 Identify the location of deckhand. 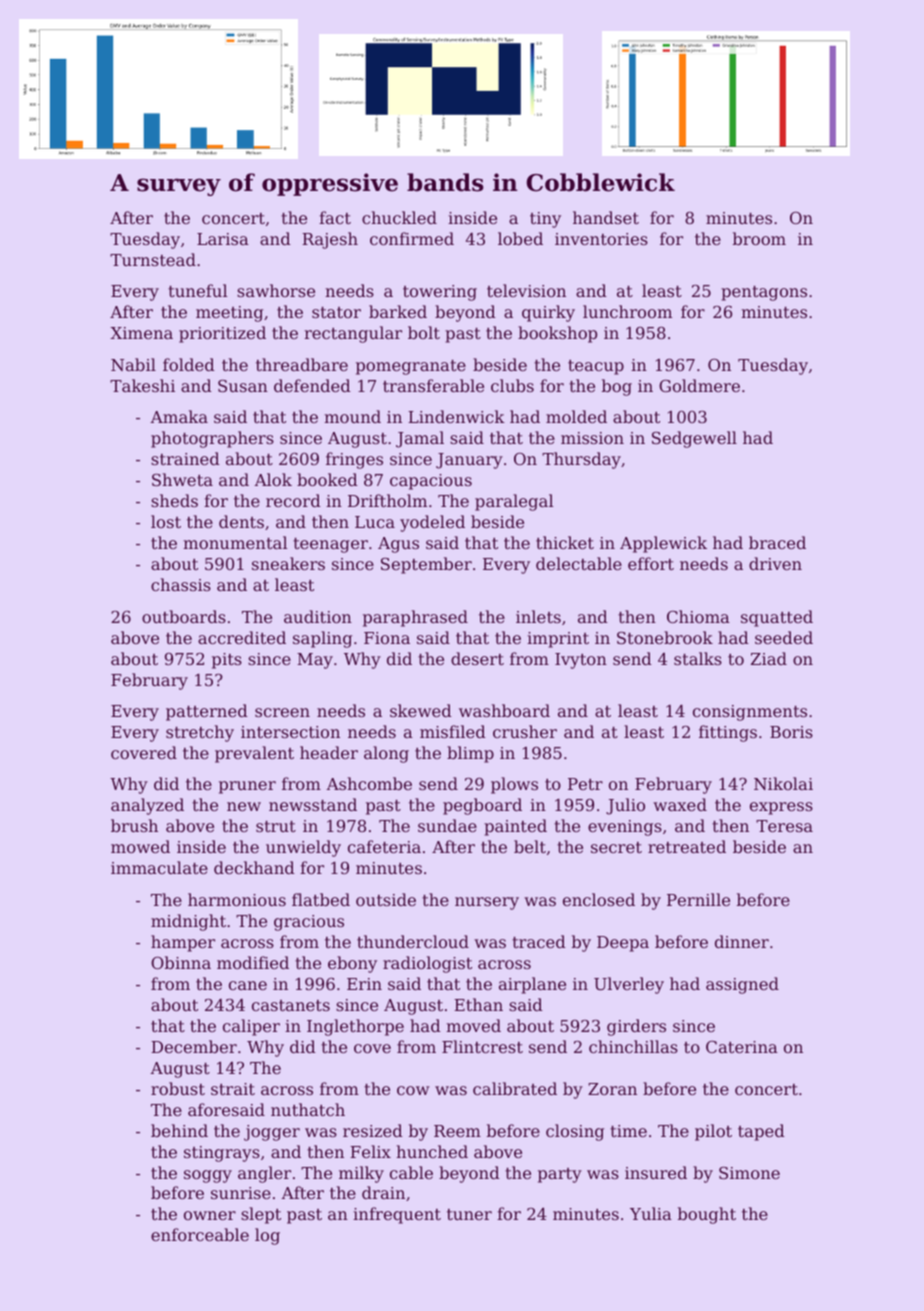
(254, 867).
